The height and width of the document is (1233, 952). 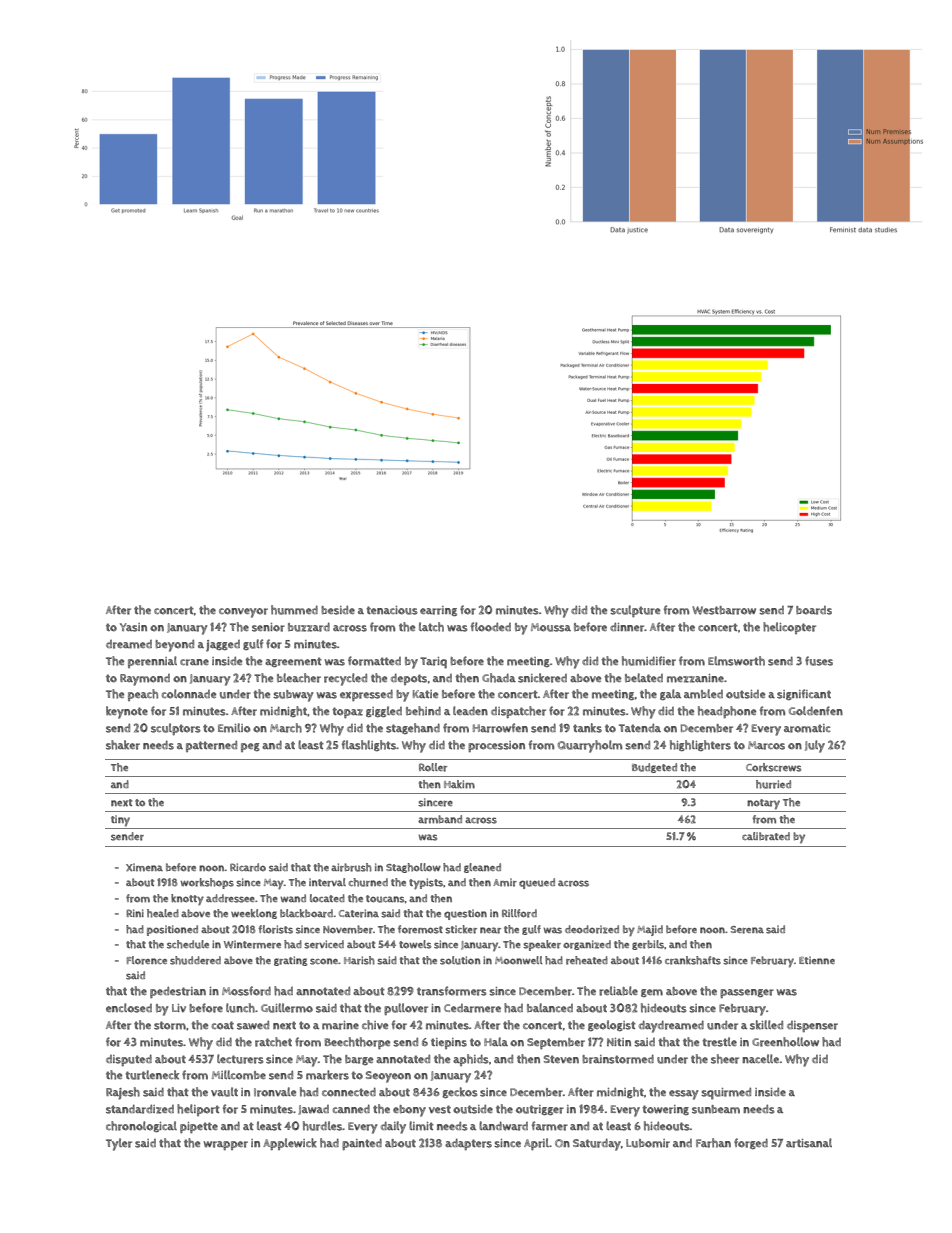 I want to click on Yasin, so click(x=133, y=627).
